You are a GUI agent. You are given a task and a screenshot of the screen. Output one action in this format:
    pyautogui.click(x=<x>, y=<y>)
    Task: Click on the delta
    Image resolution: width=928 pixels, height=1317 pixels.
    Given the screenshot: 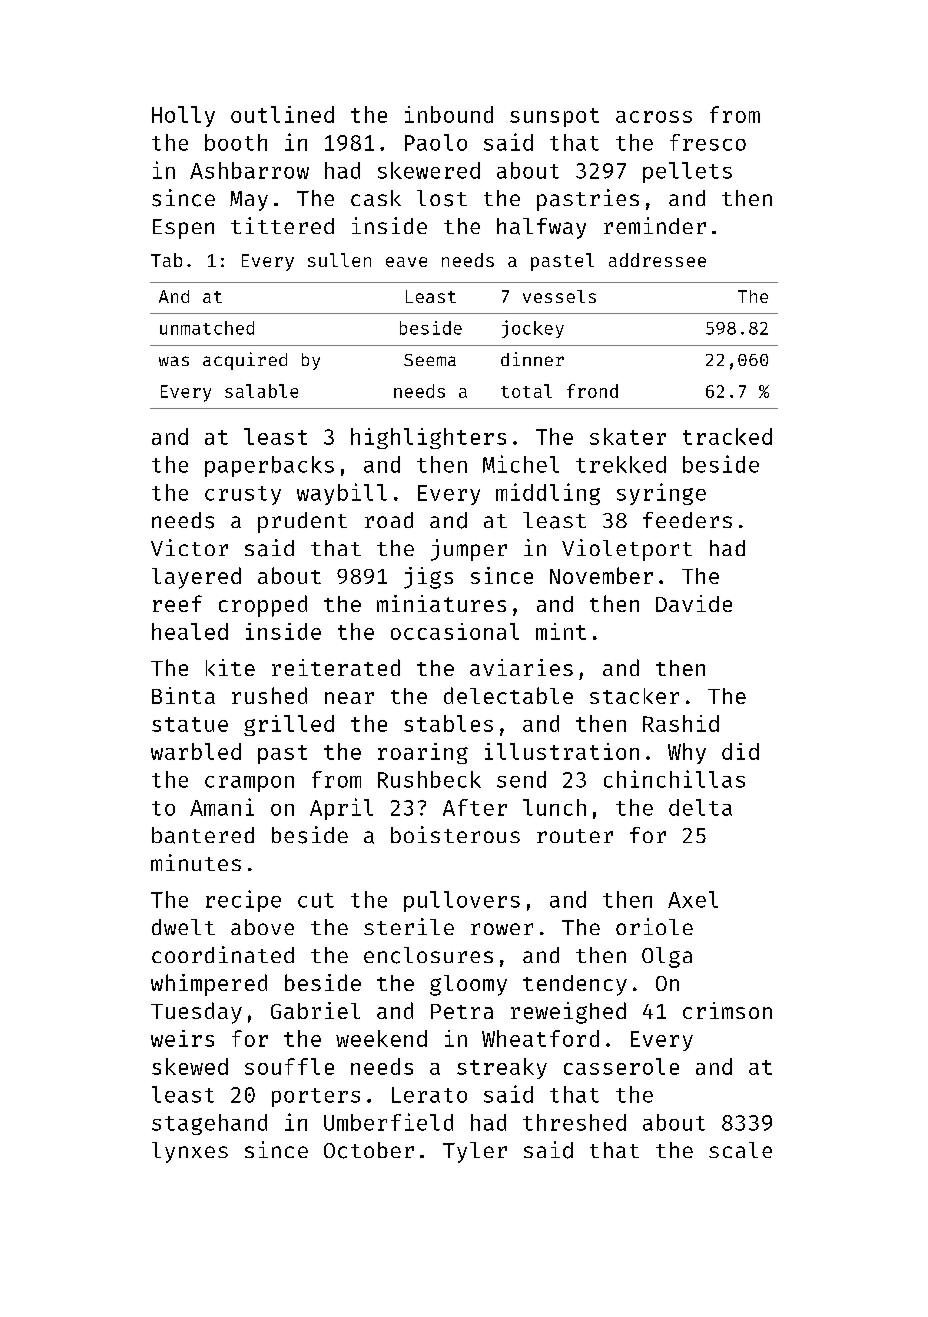 What is the action you would take?
    pyautogui.click(x=700, y=807)
